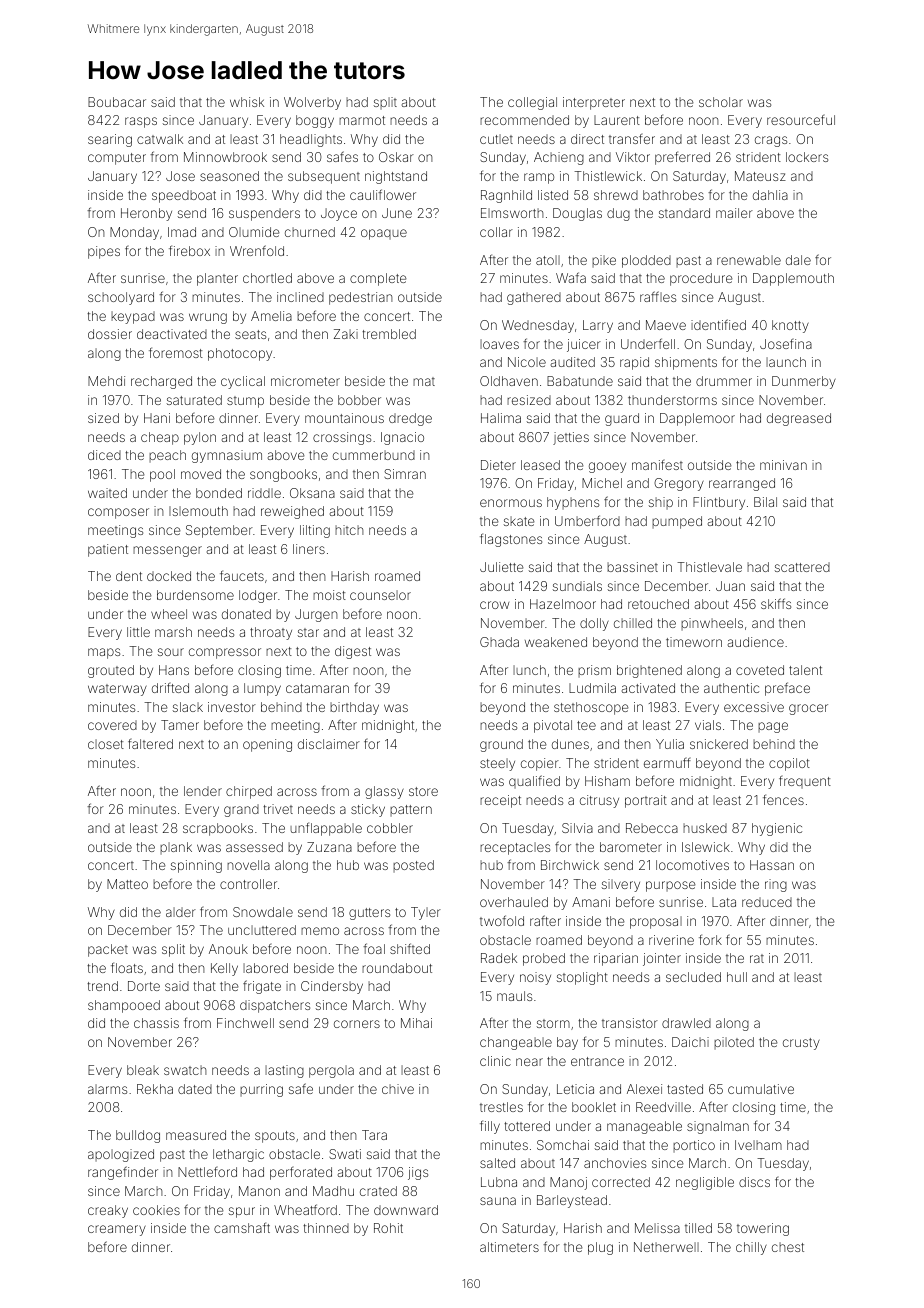 This screenshot has width=924, height=1308. I want to click on degreased, so click(799, 419).
